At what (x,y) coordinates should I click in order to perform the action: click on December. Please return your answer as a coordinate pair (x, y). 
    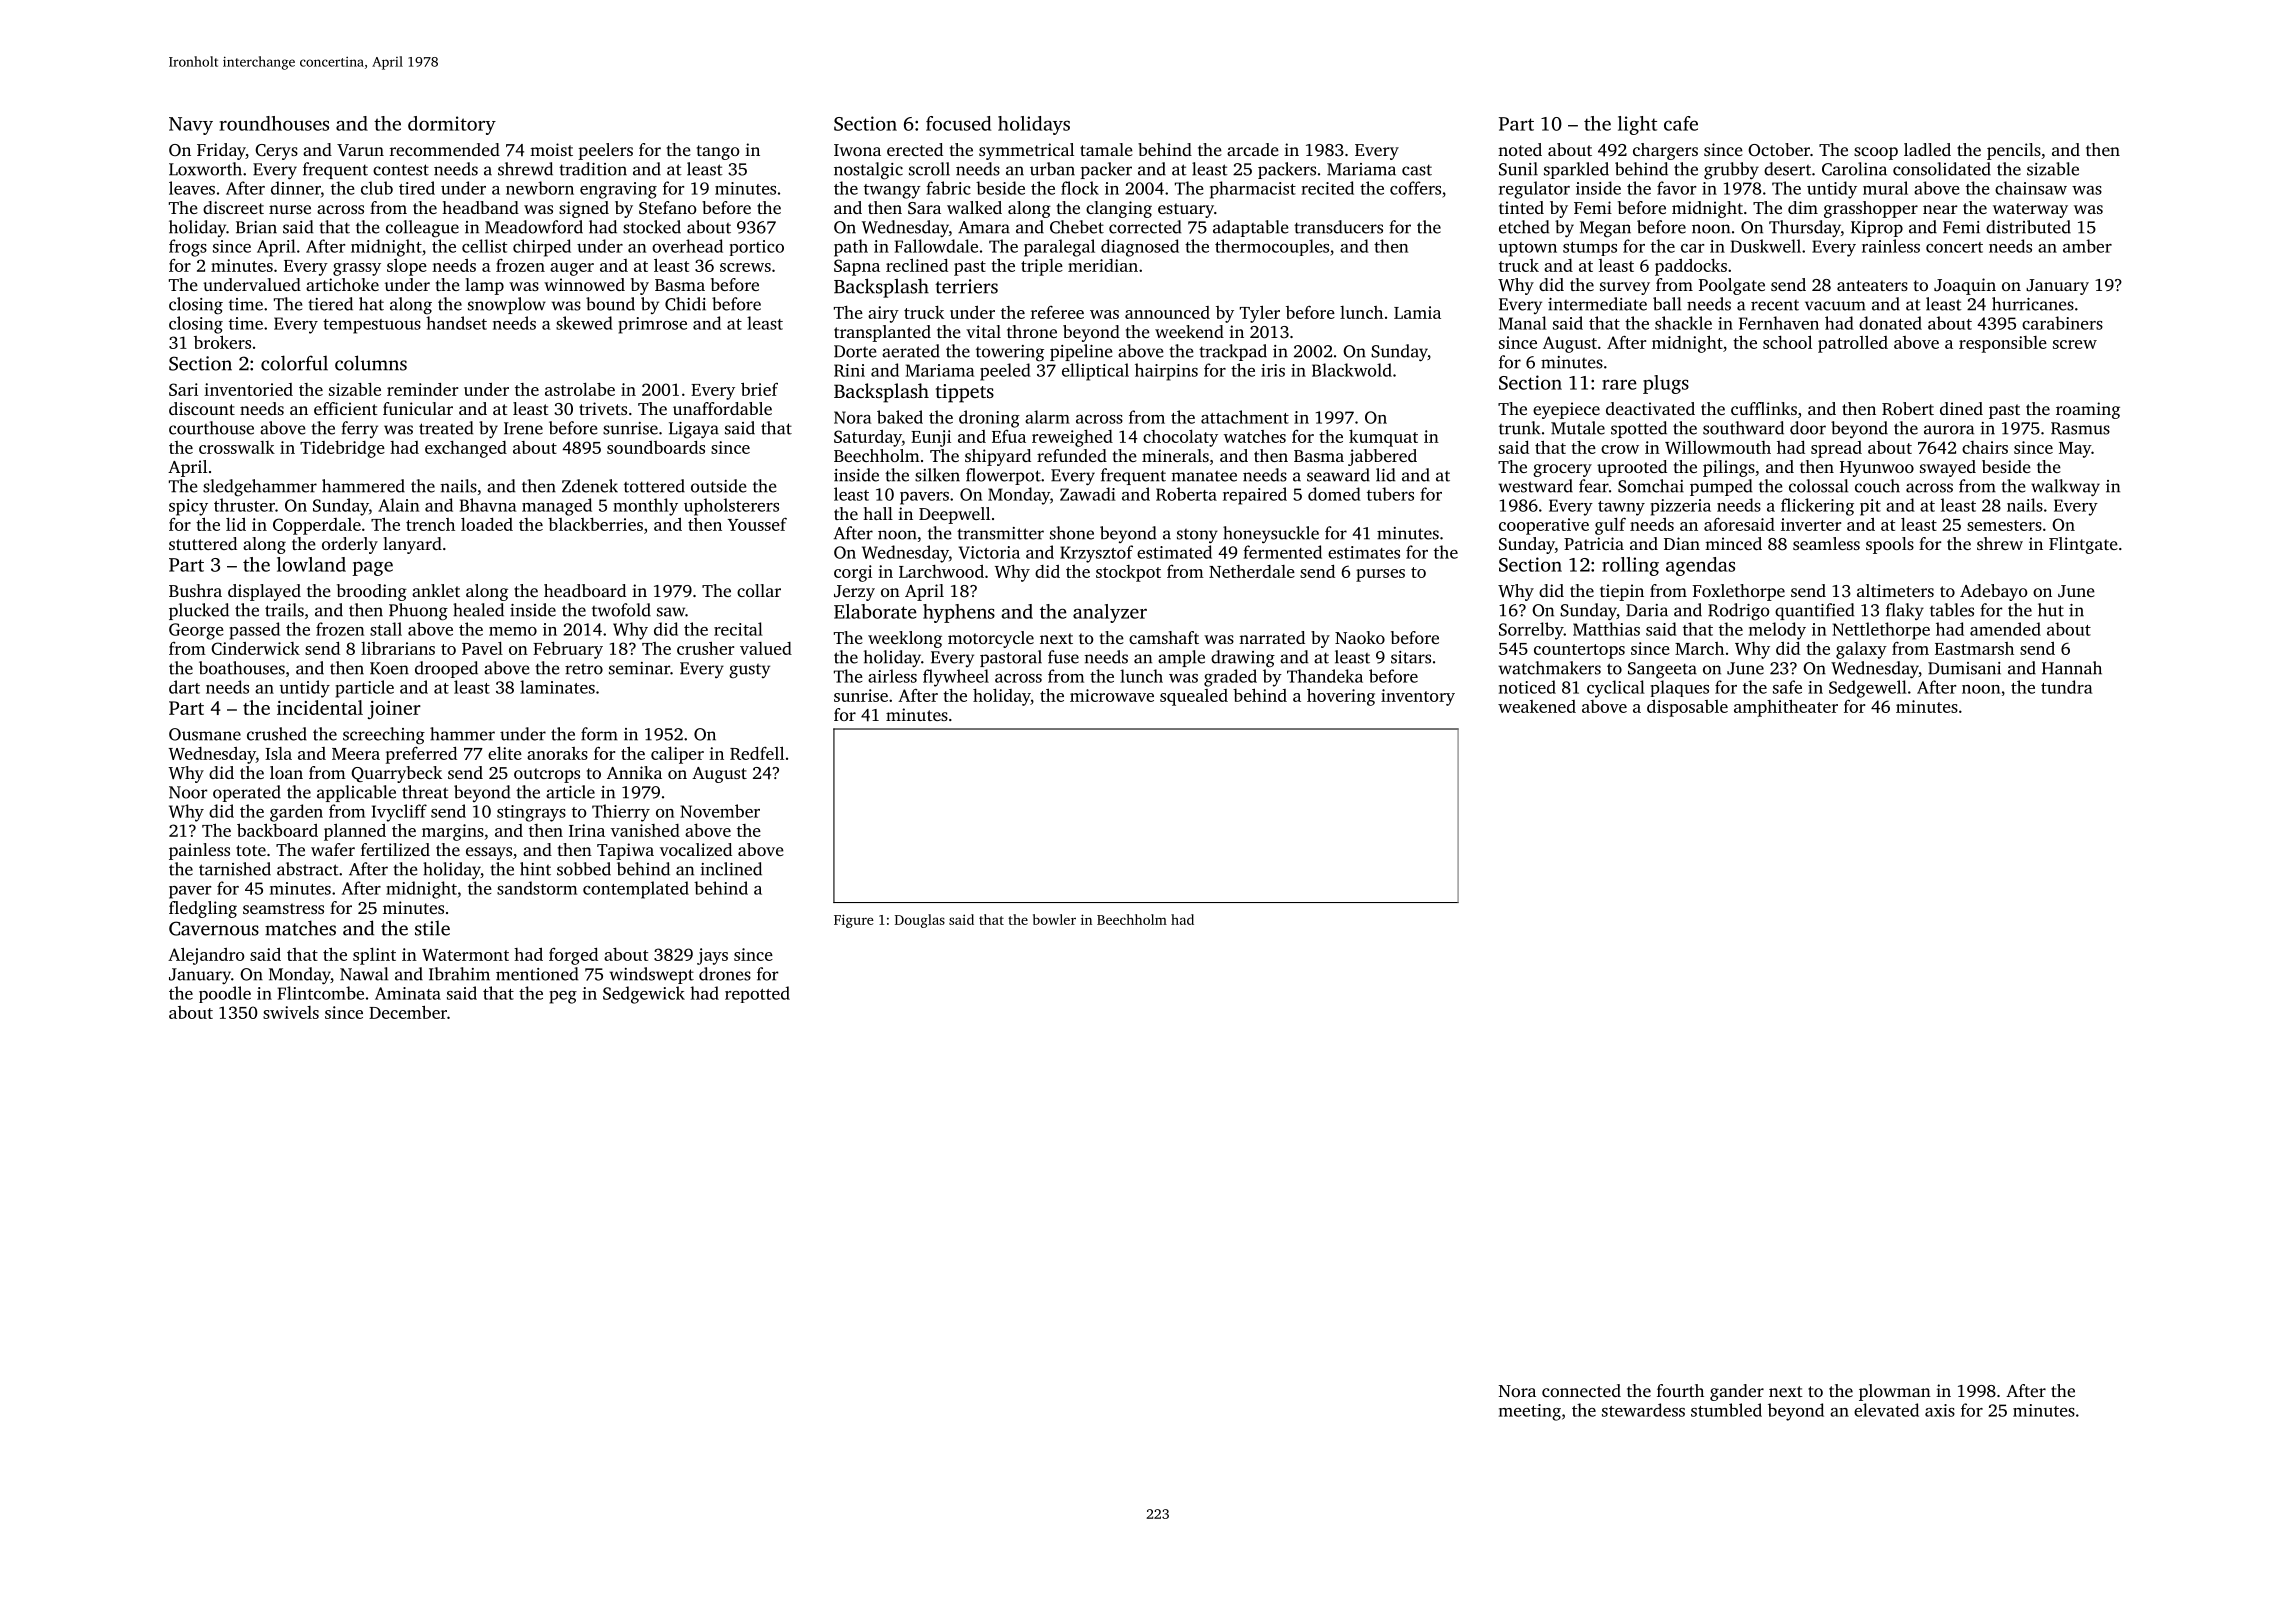
    Looking at the image, I should click on (408, 1012).
